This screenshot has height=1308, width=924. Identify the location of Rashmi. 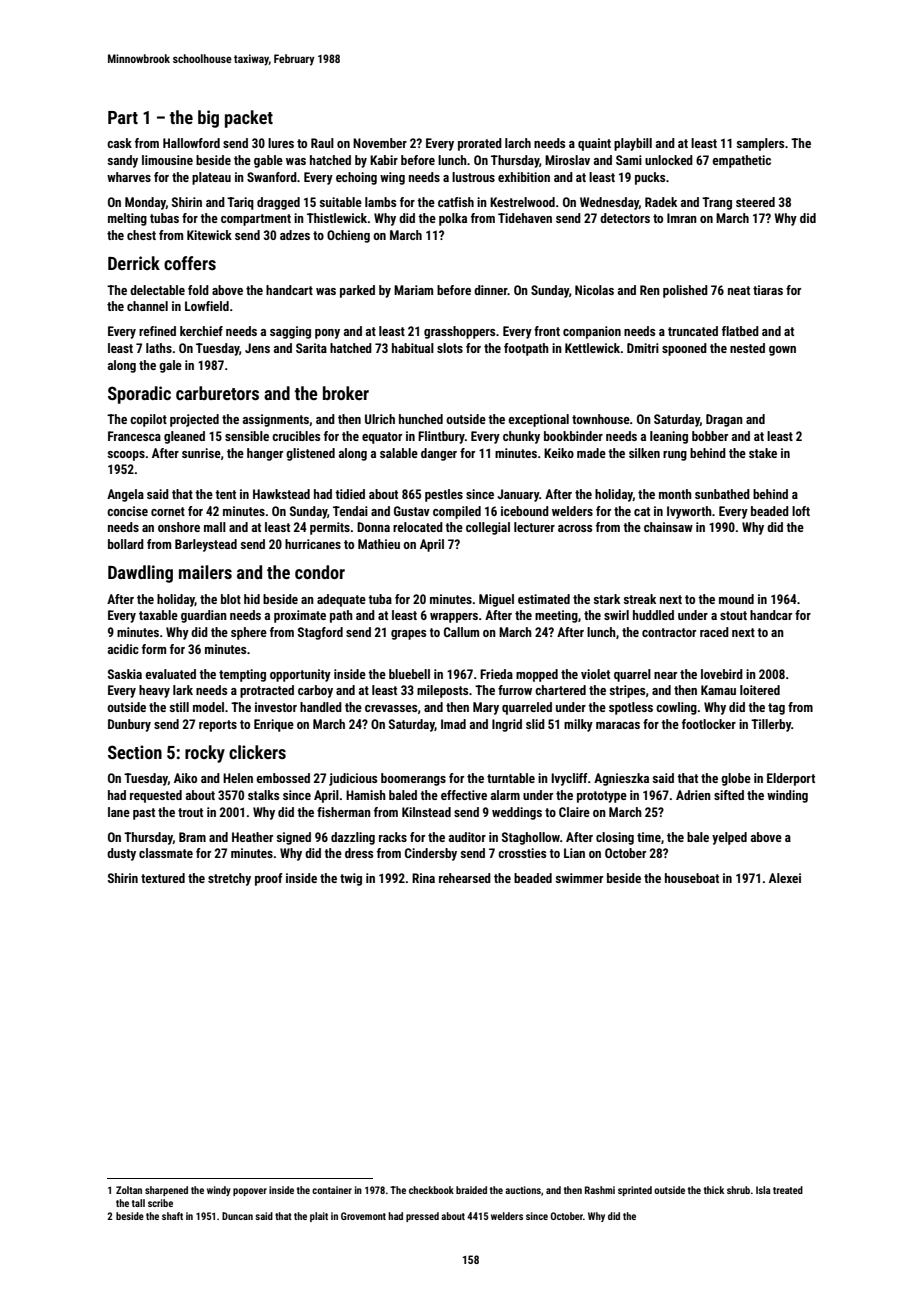
(600, 1190).
